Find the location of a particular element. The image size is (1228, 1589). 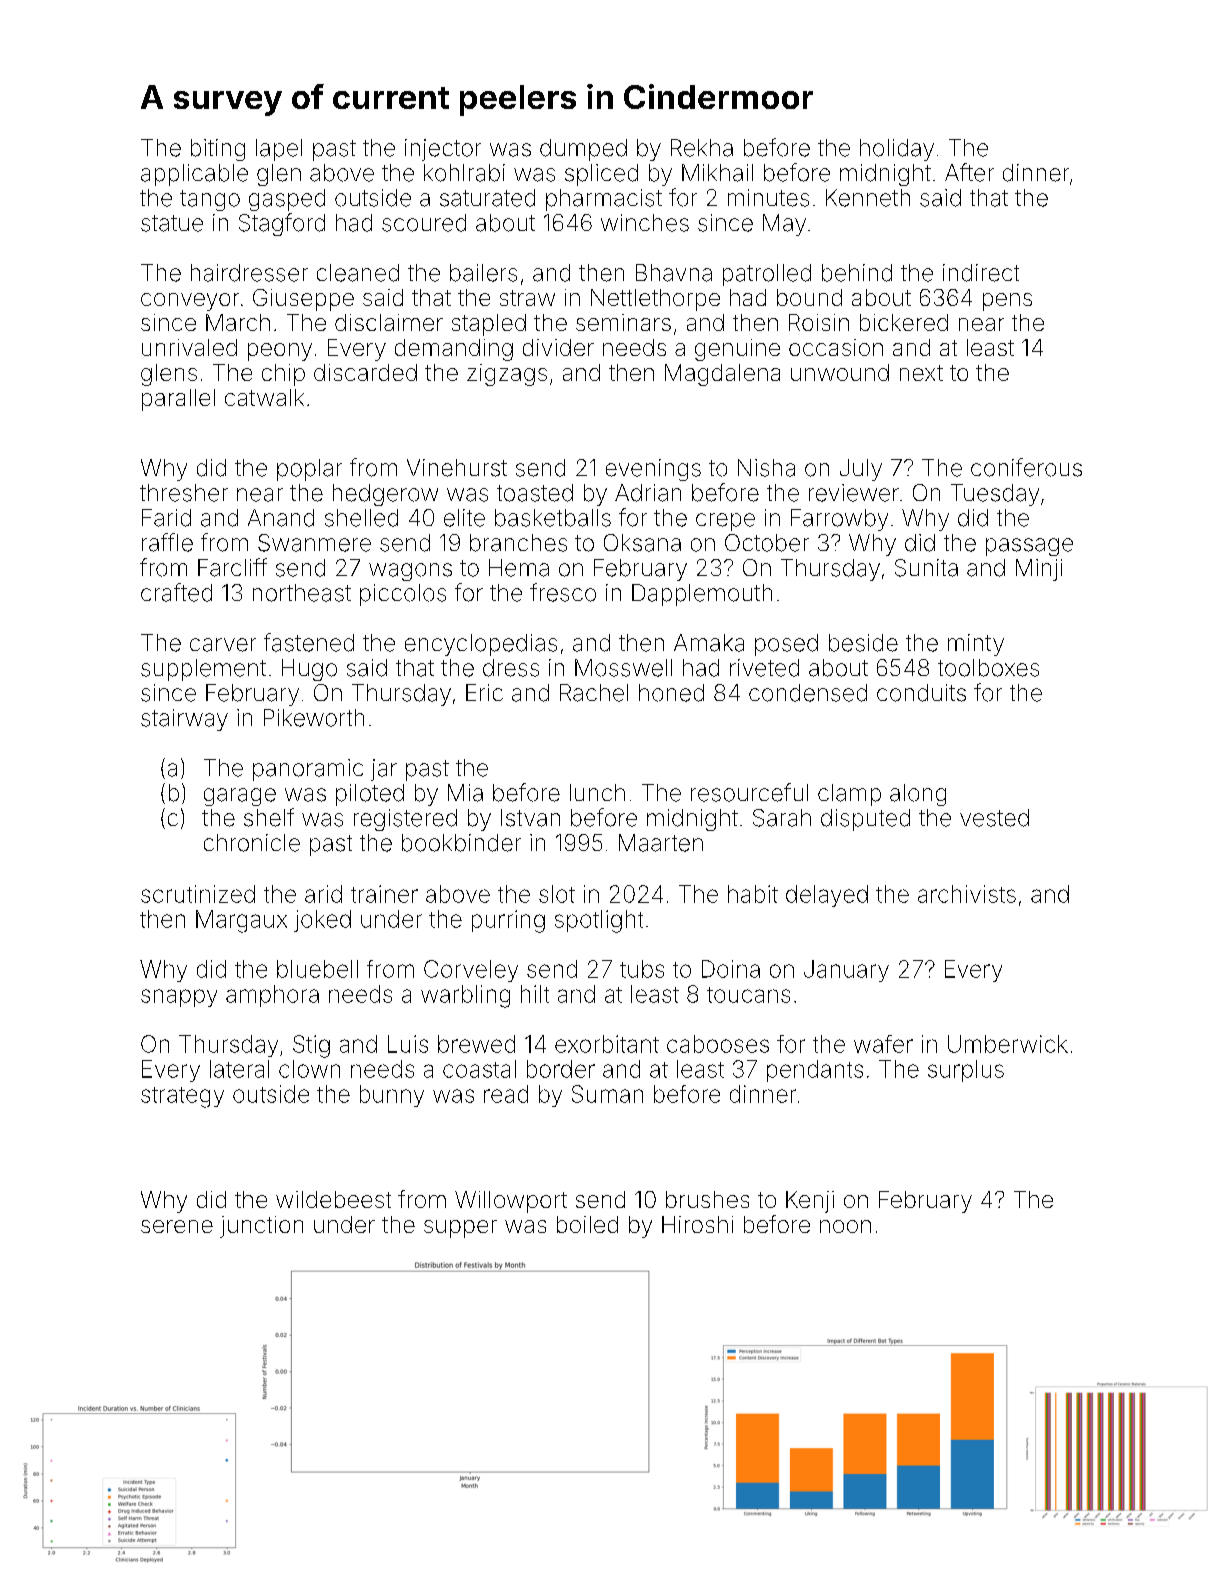

biting is located at coordinates (218, 150).
